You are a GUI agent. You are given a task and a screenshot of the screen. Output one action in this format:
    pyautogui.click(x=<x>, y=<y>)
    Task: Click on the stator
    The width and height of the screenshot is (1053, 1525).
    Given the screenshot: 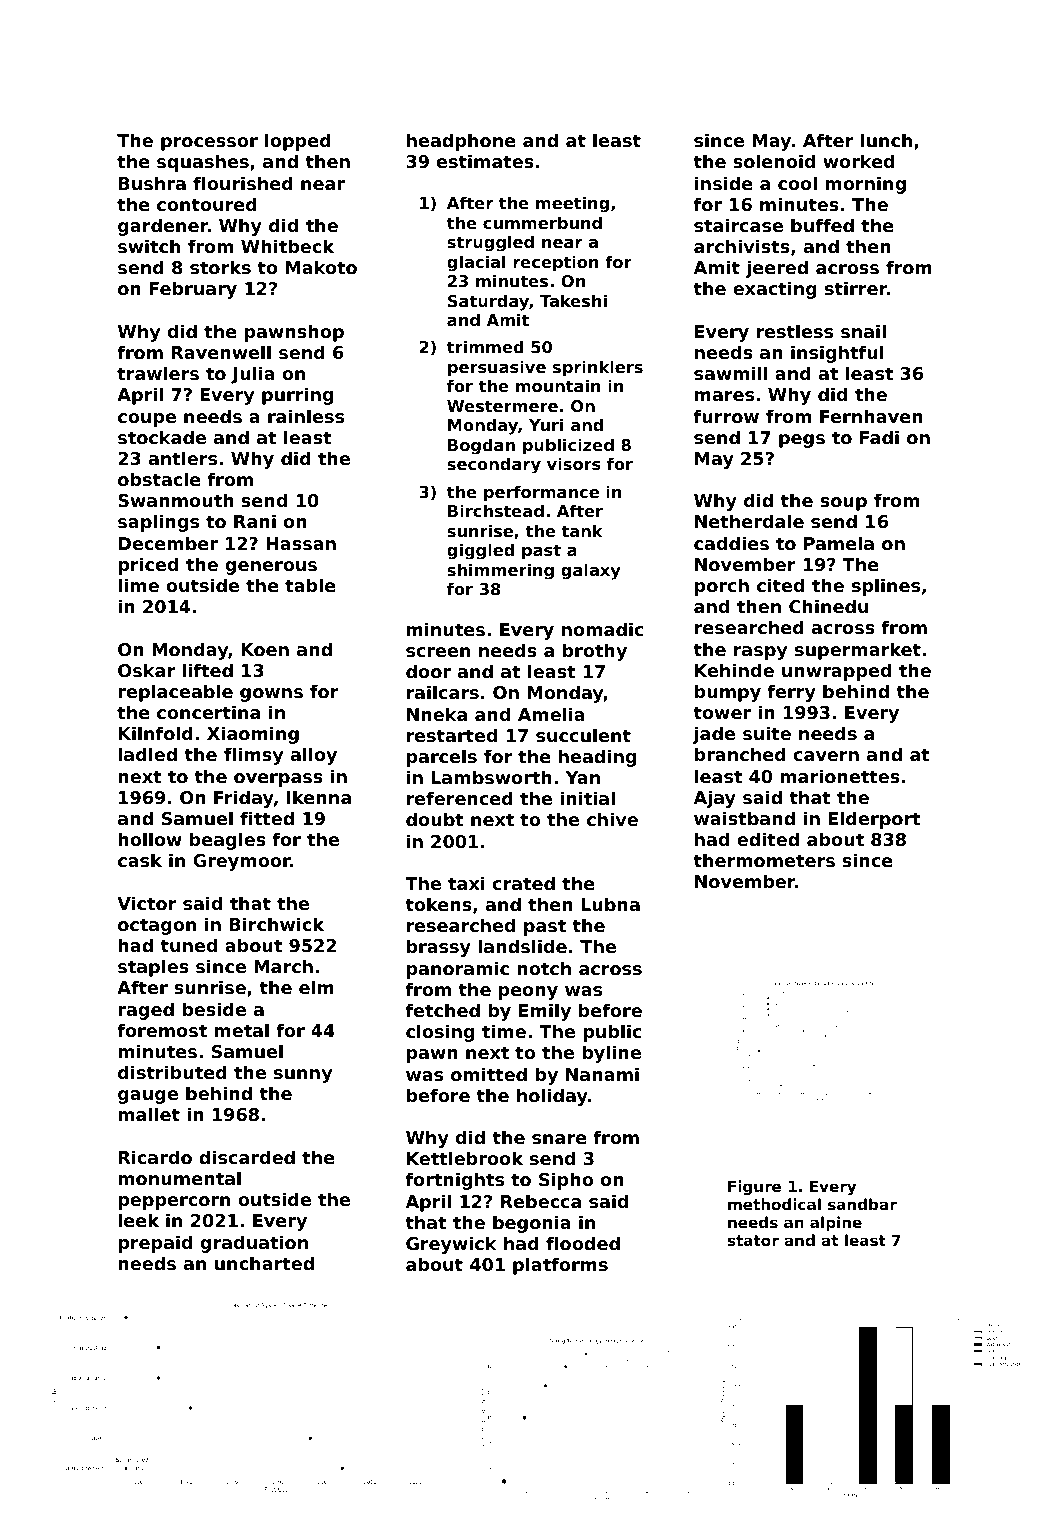 What is the action you would take?
    pyautogui.click(x=753, y=1240)
